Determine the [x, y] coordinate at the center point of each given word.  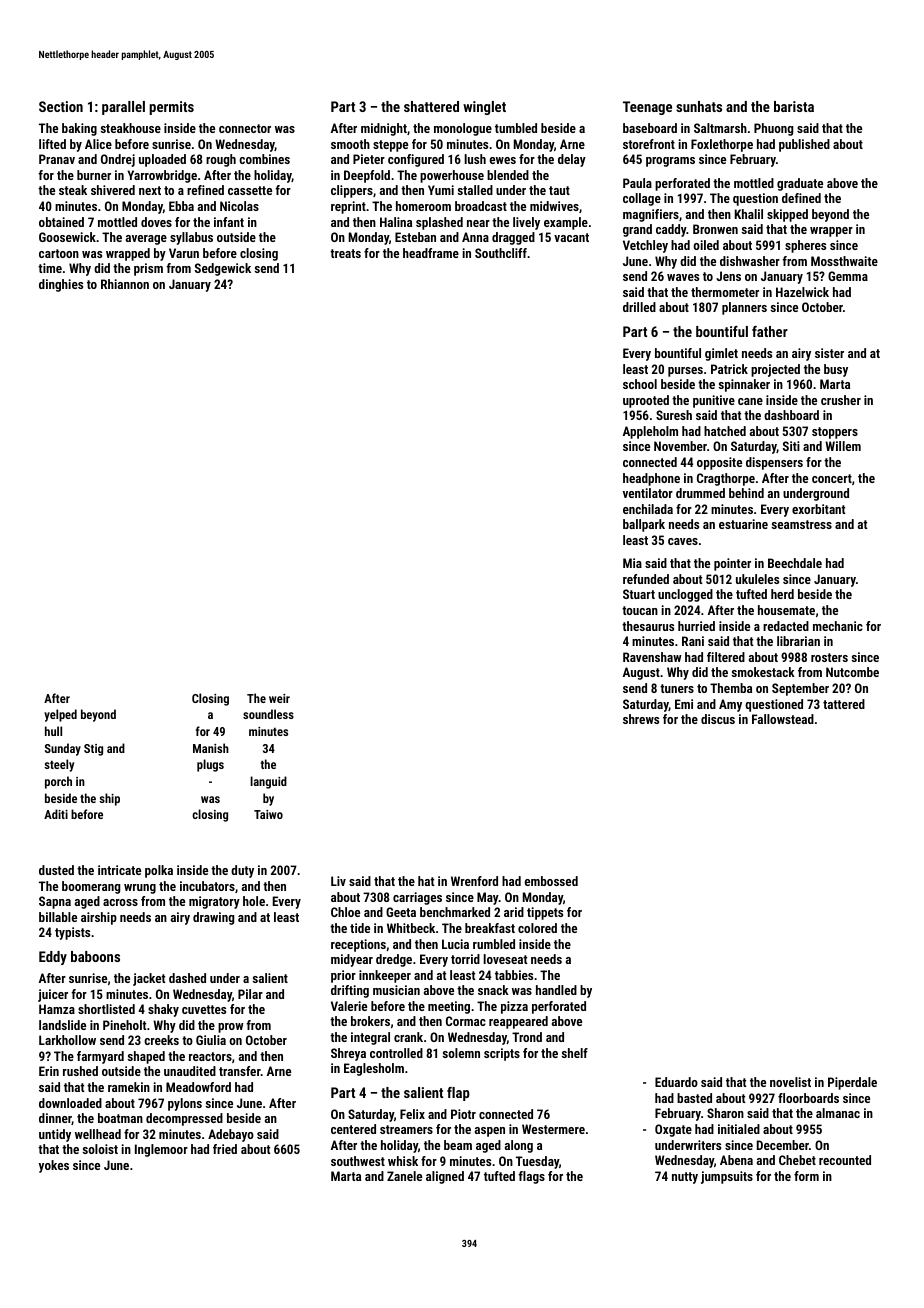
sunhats [699, 106]
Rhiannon [125, 284]
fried [225, 1149]
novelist [790, 1082]
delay [572, 160]
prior [343, 976]
